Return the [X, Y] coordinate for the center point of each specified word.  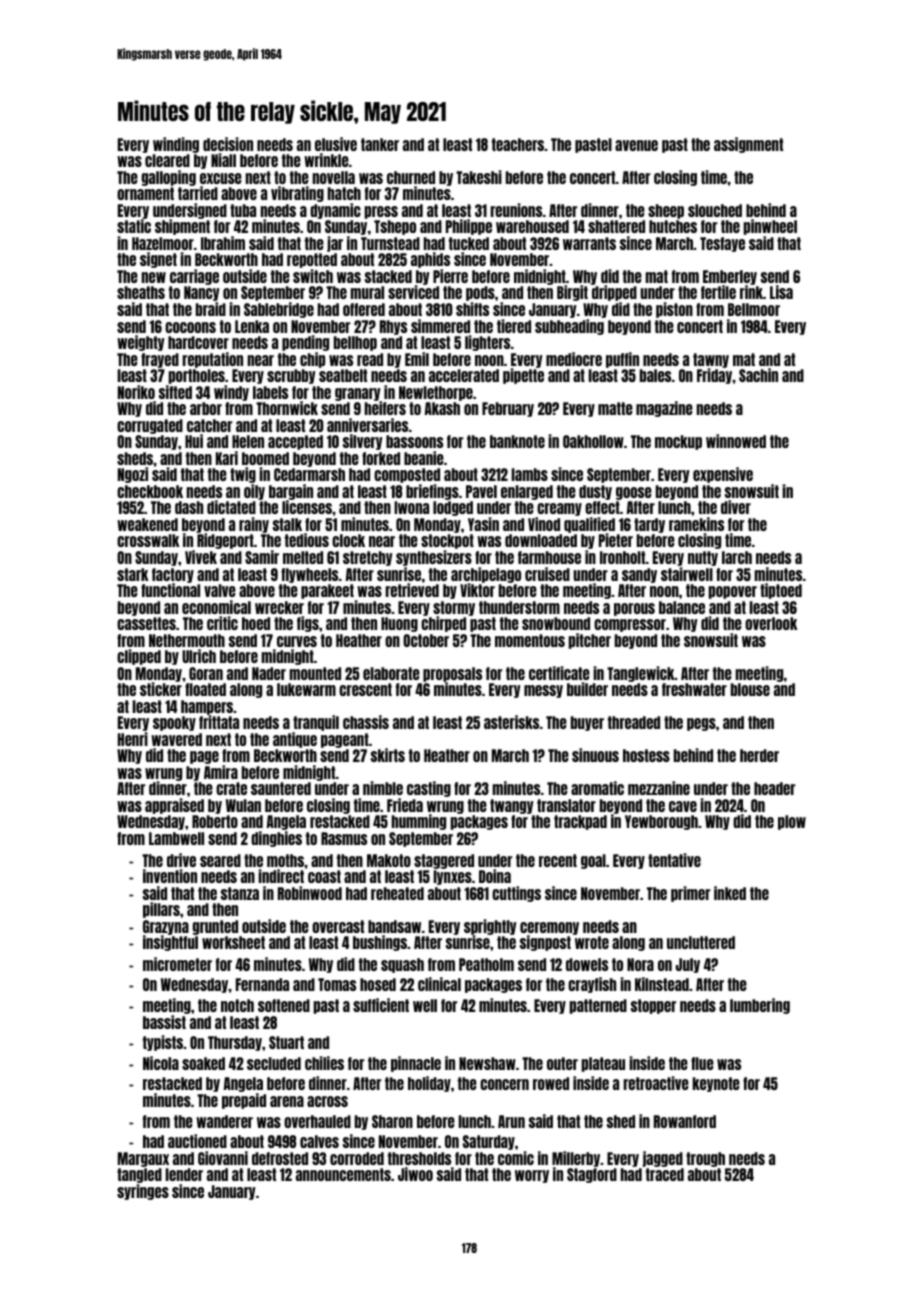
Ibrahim [223, 243]
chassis [366, 722]
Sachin [758, 375]
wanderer [224, 1121]
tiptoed [781, 591]
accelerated [464, 375]
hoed [256, 623]
